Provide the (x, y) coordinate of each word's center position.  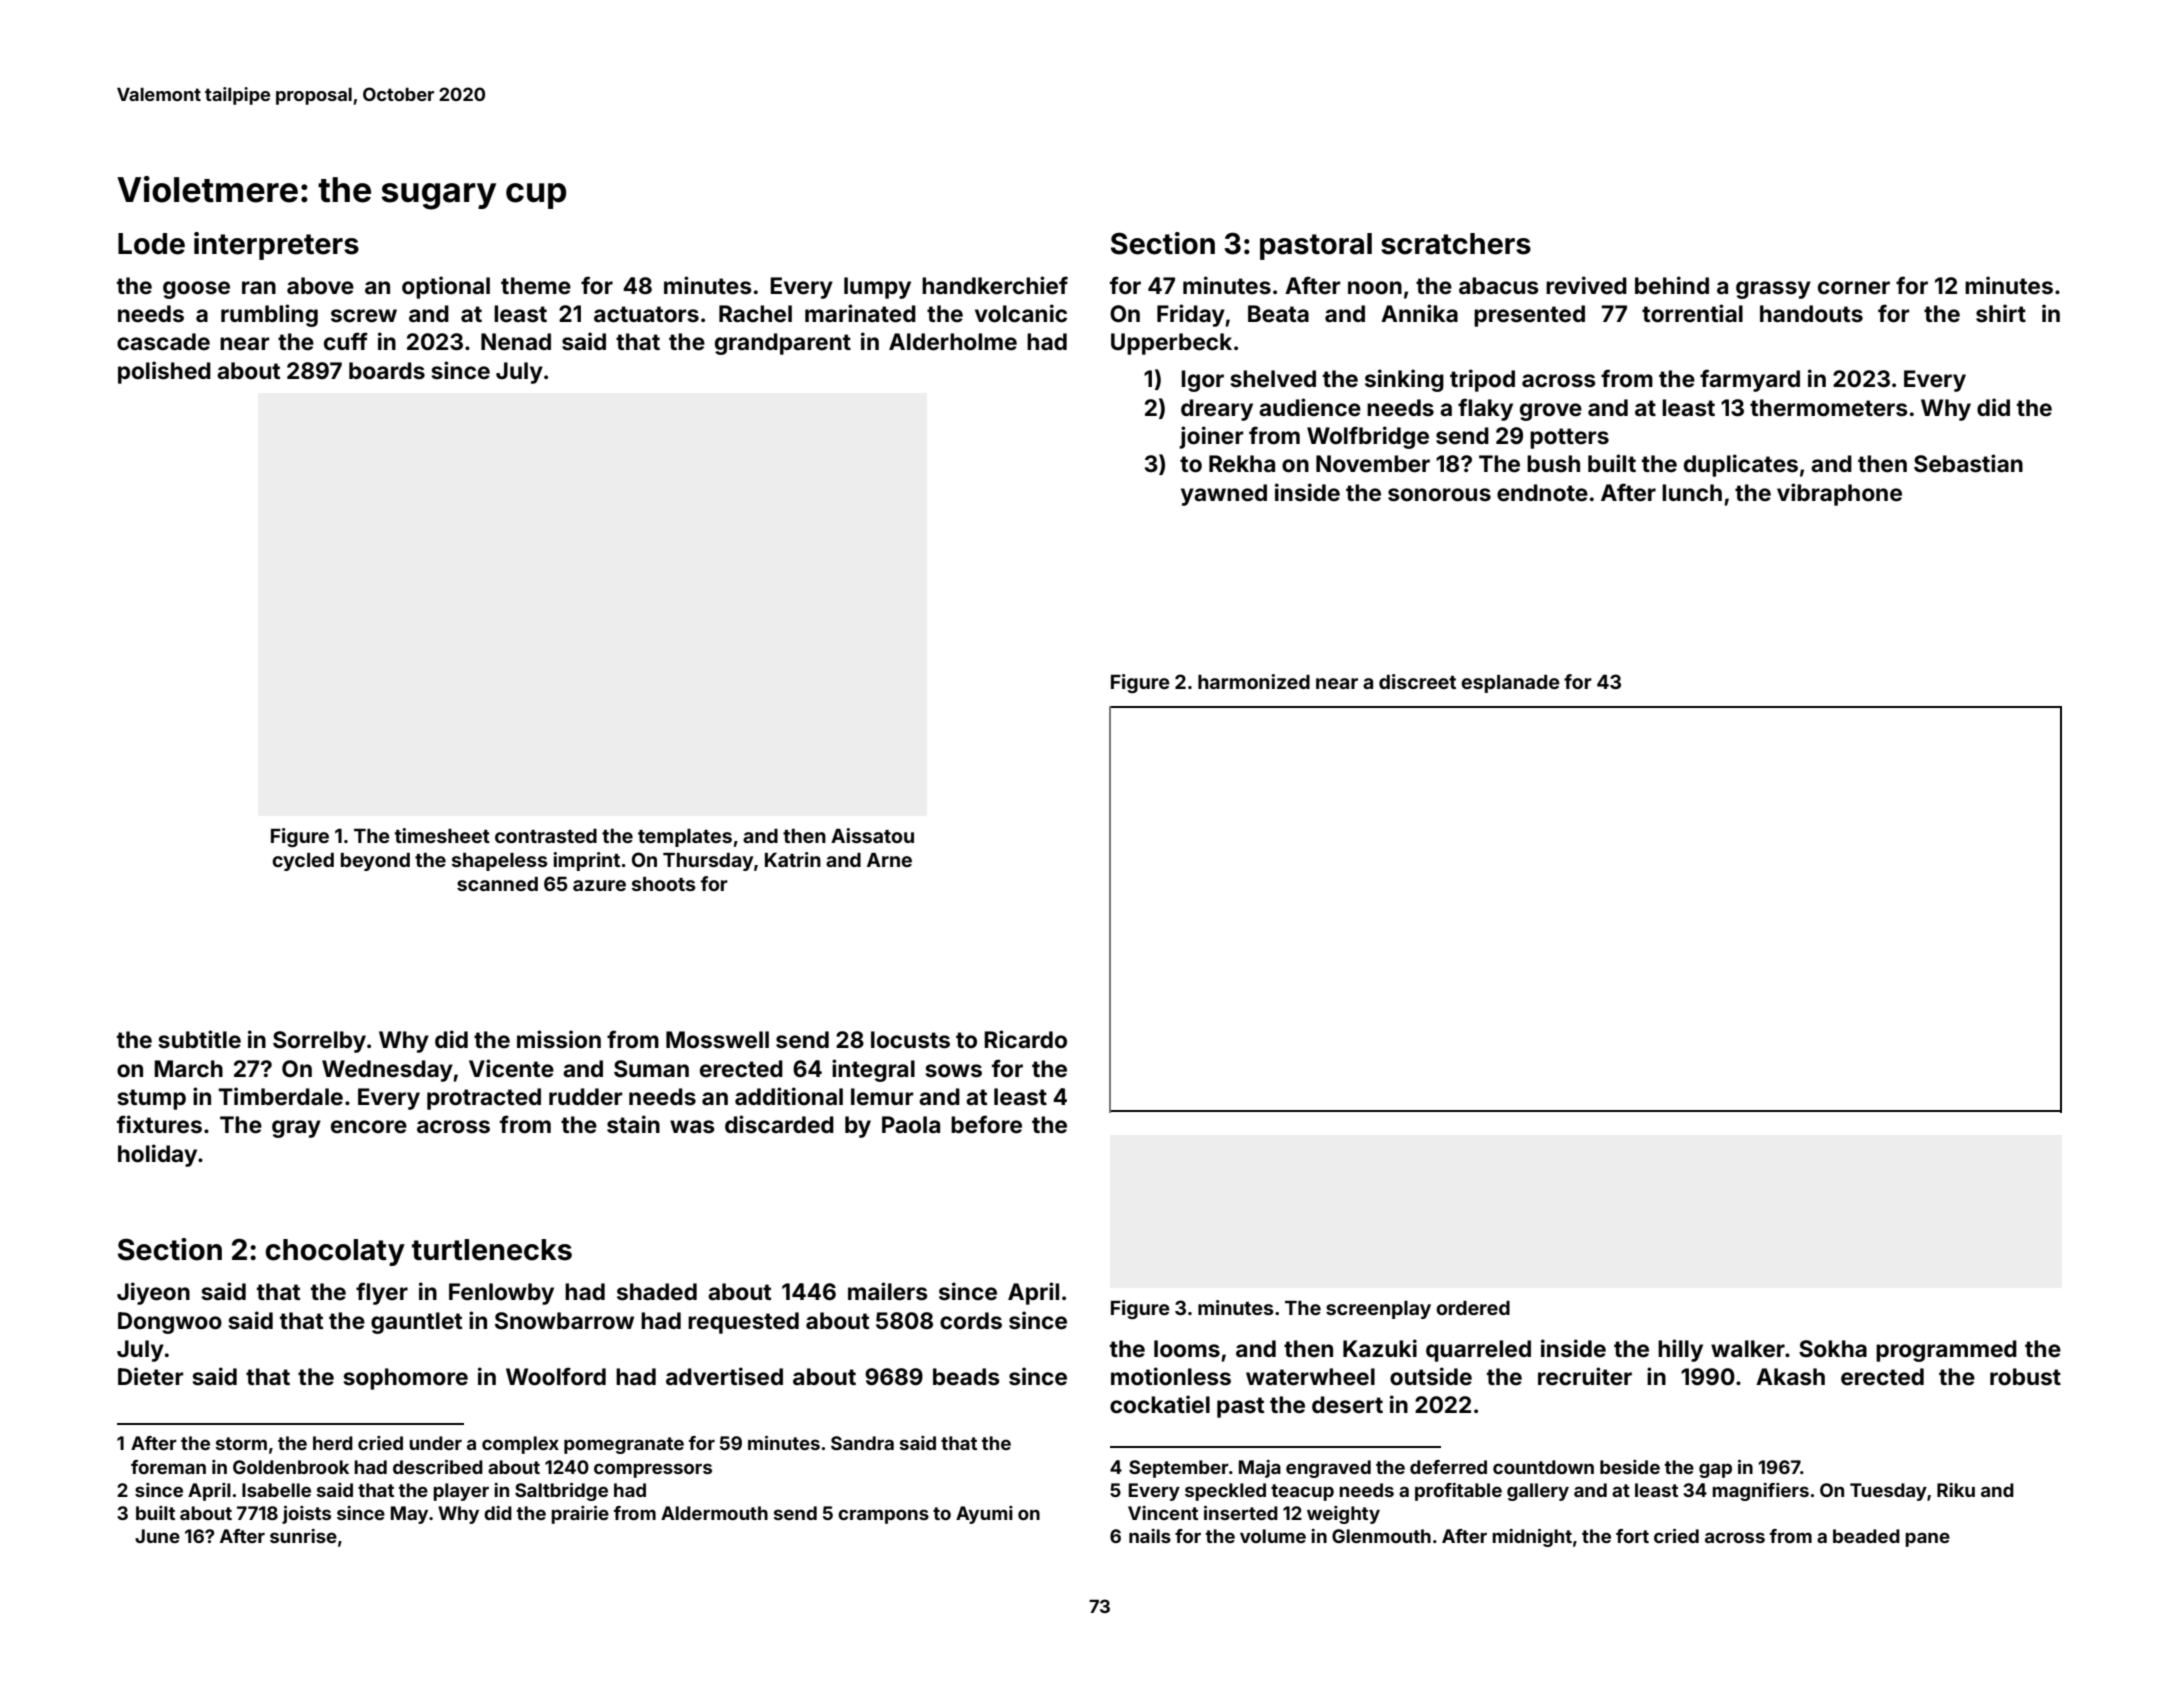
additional (789, 1096)
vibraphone (1839, 494)
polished (164, 372)
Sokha (1833, 1349)
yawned (1224, 495)
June (157, 1536)
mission (559, 1039)
